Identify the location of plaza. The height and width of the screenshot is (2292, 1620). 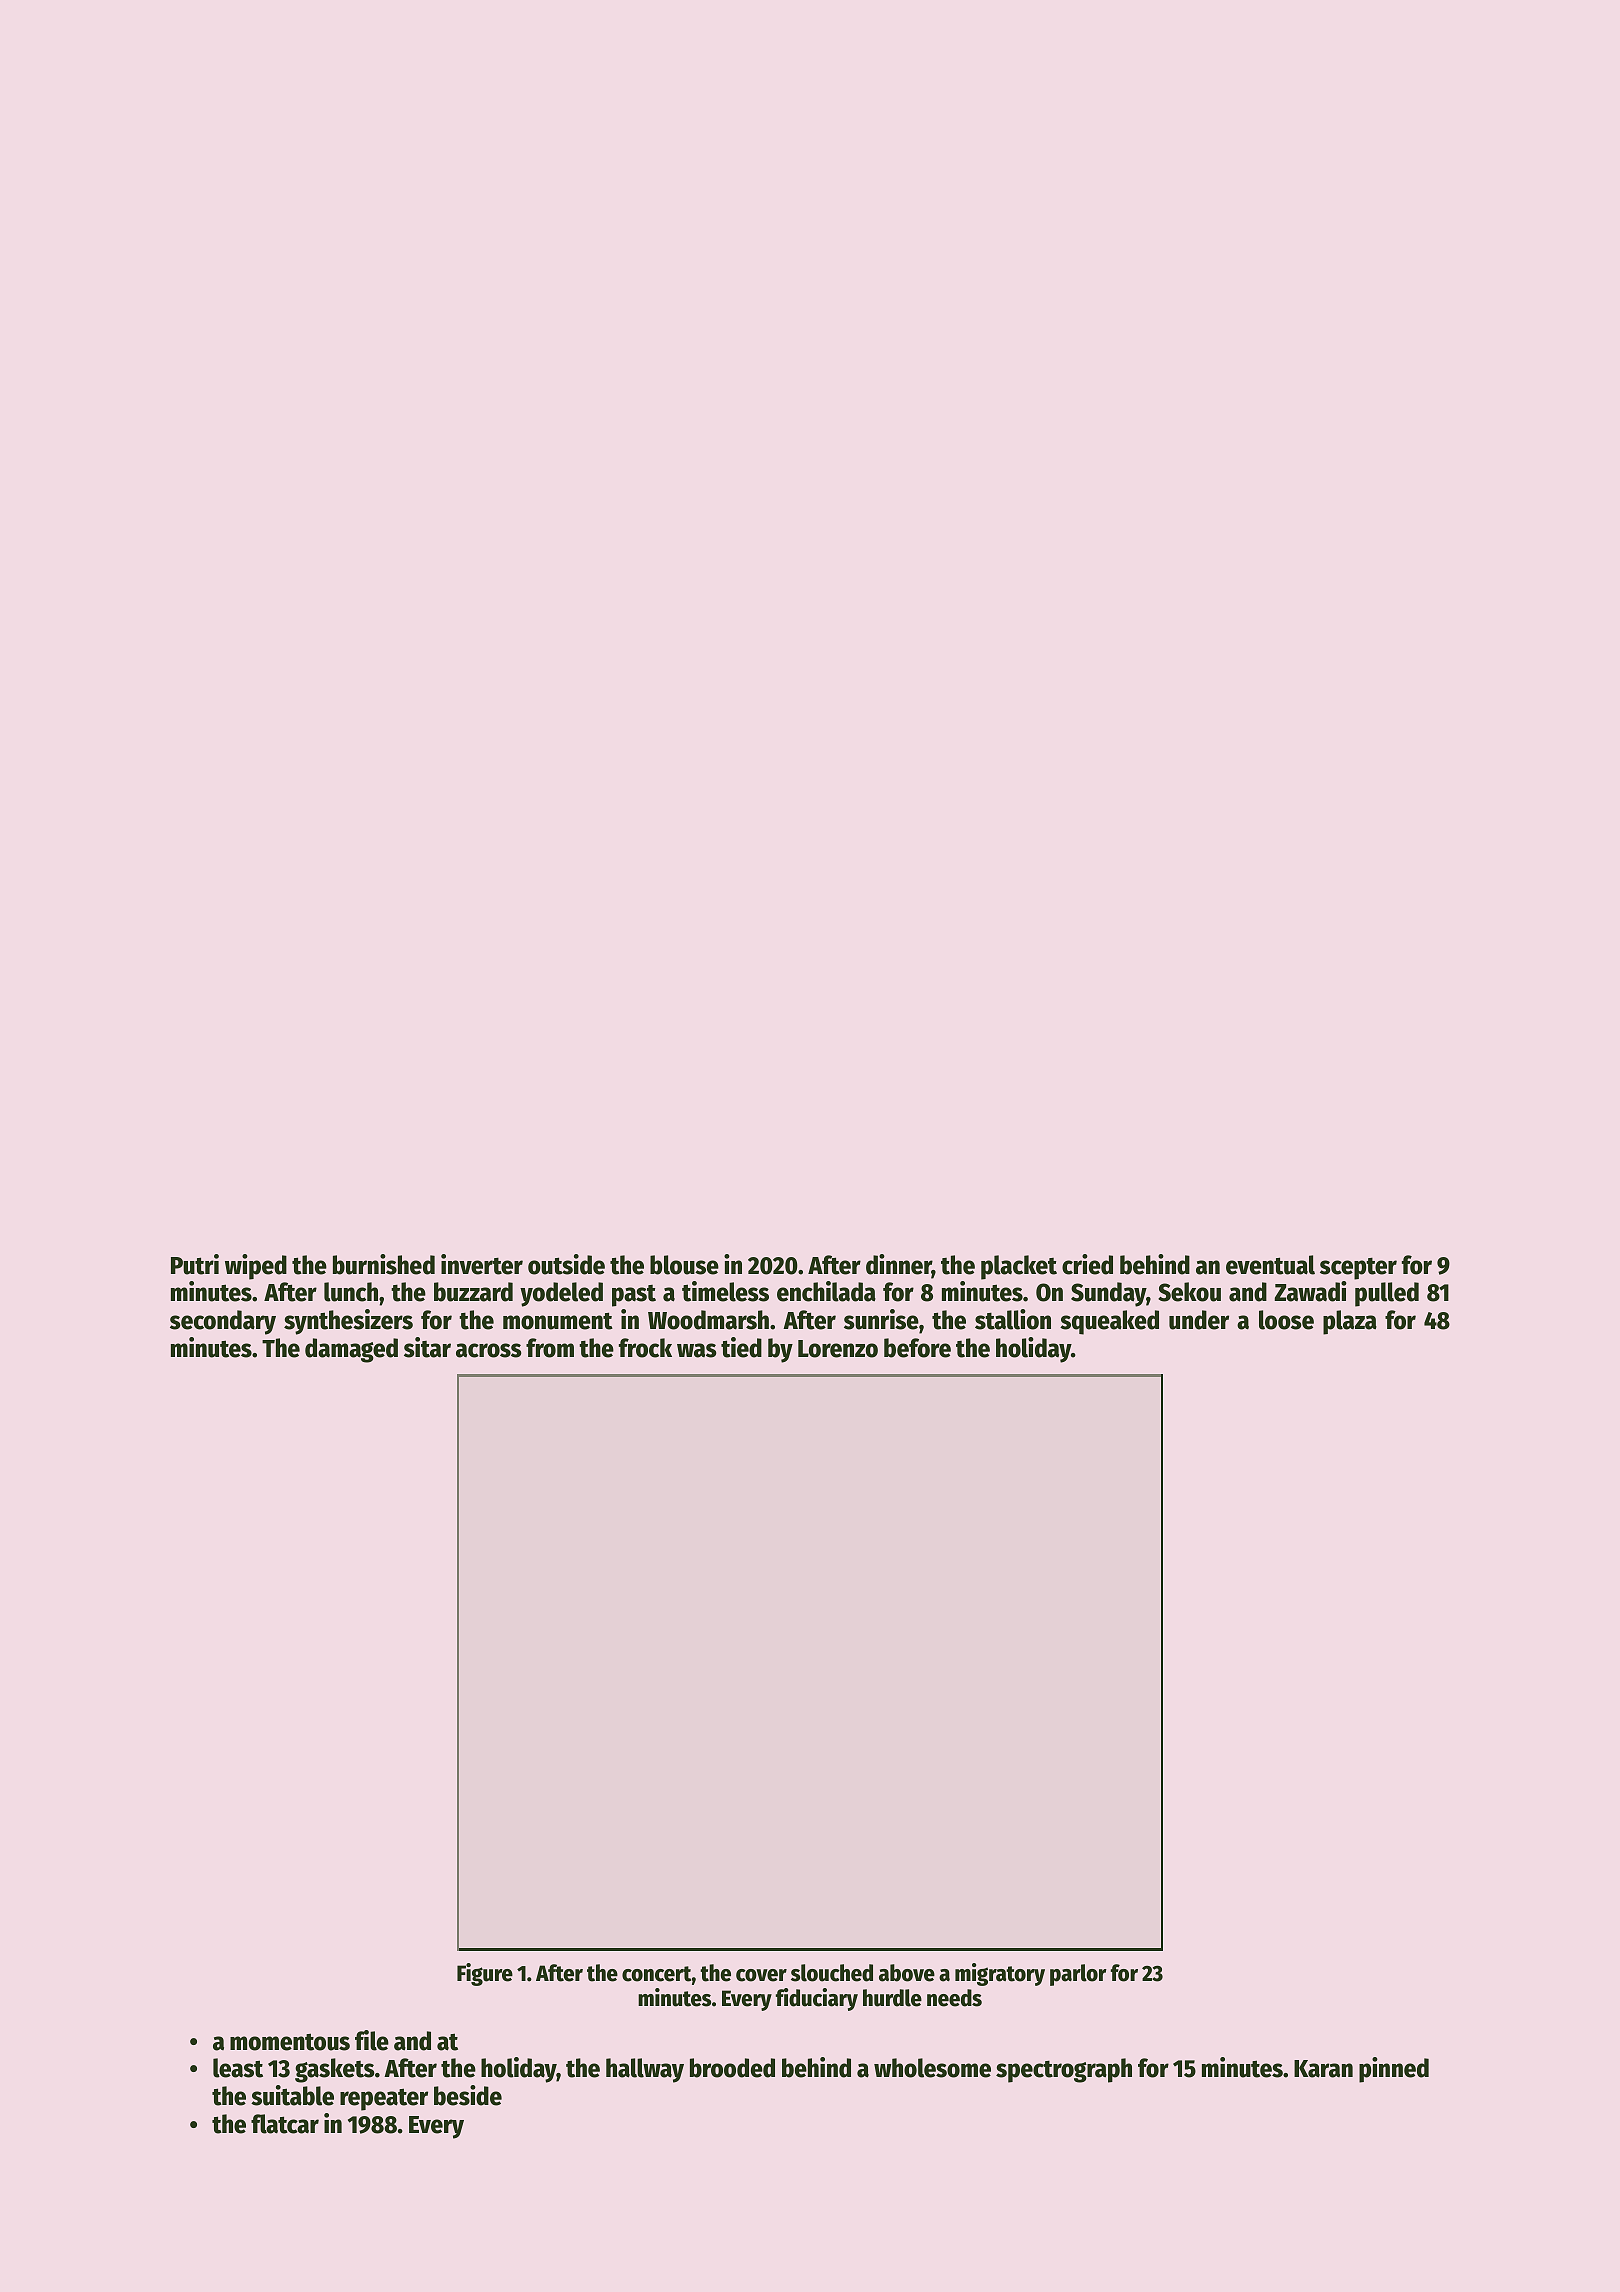
(1350, 1322).
